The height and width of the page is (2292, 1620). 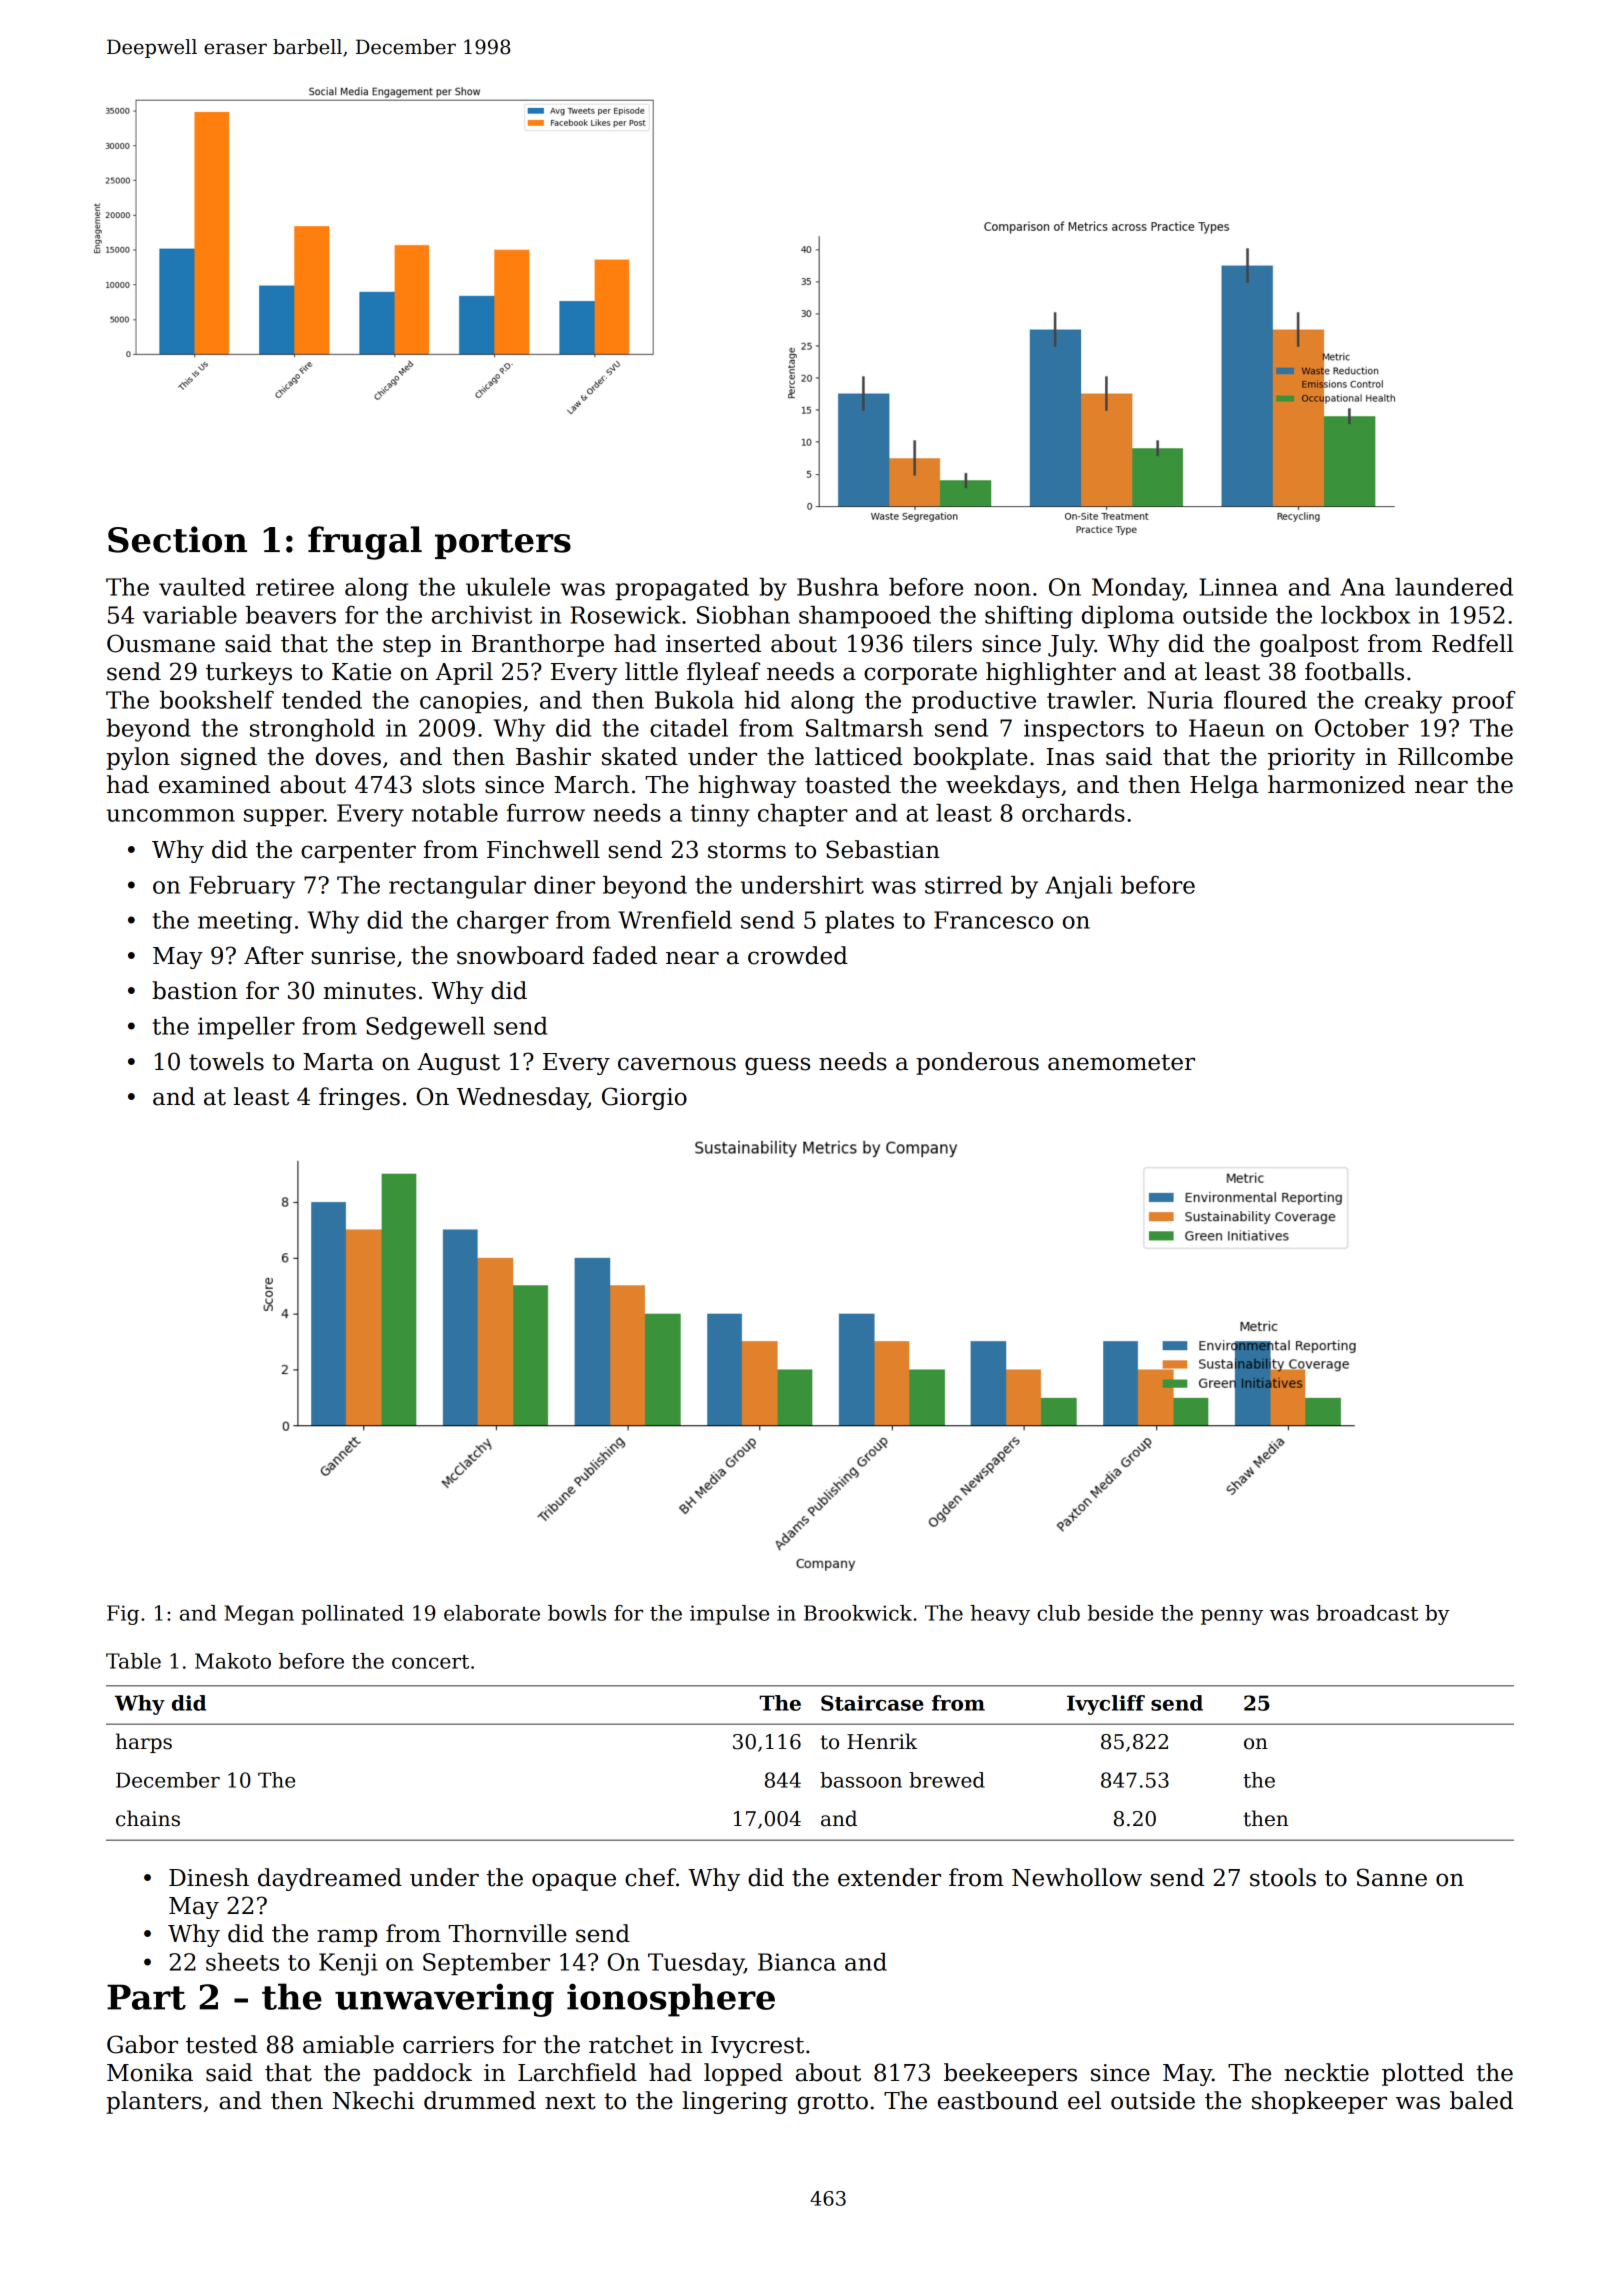 What do you see at coordinates (858, 1613) in the page?
I see `Brookwick` at bounding box center [858, 1613].
